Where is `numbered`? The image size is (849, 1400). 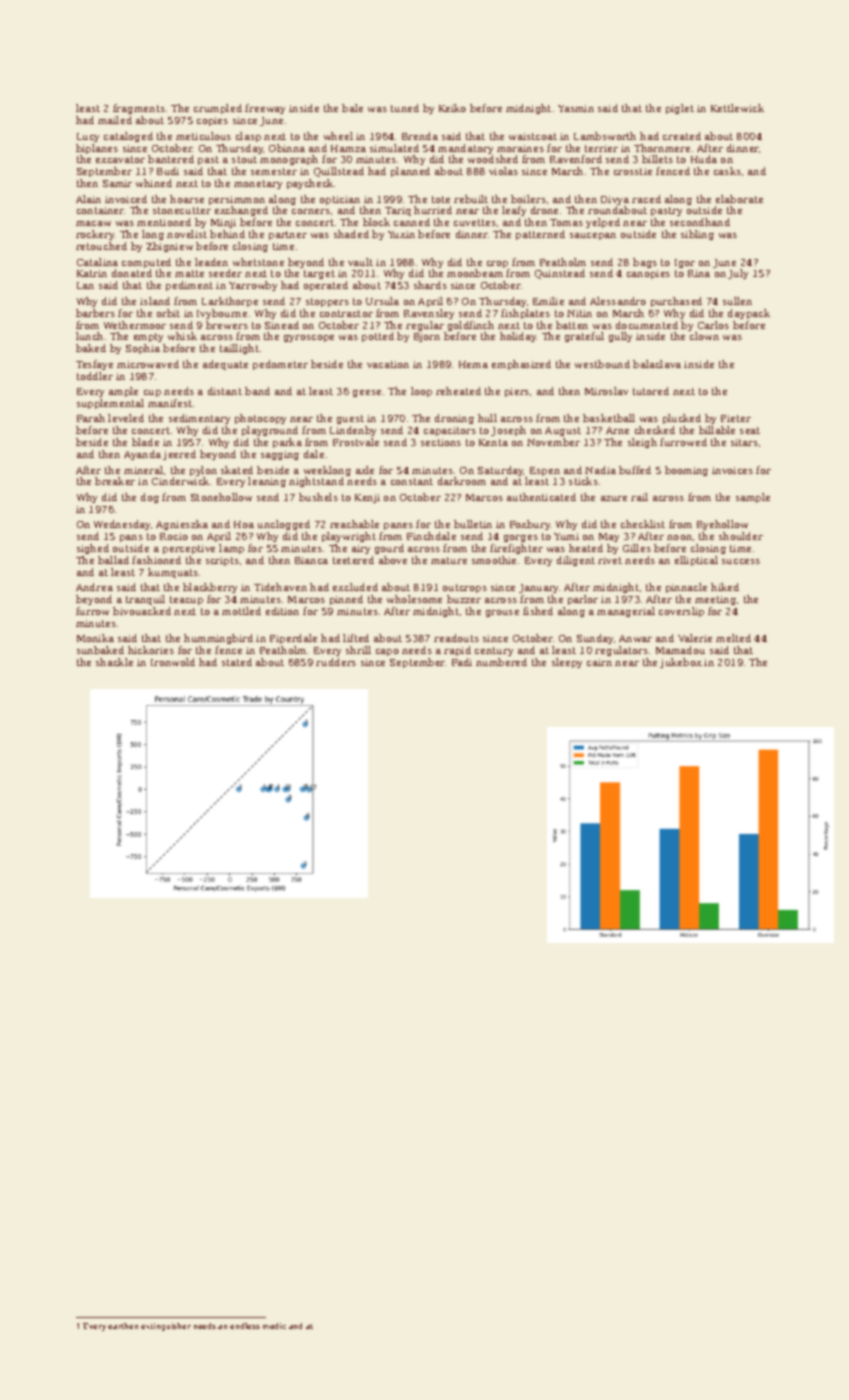
numbered is located at coordinates (501, 662).
